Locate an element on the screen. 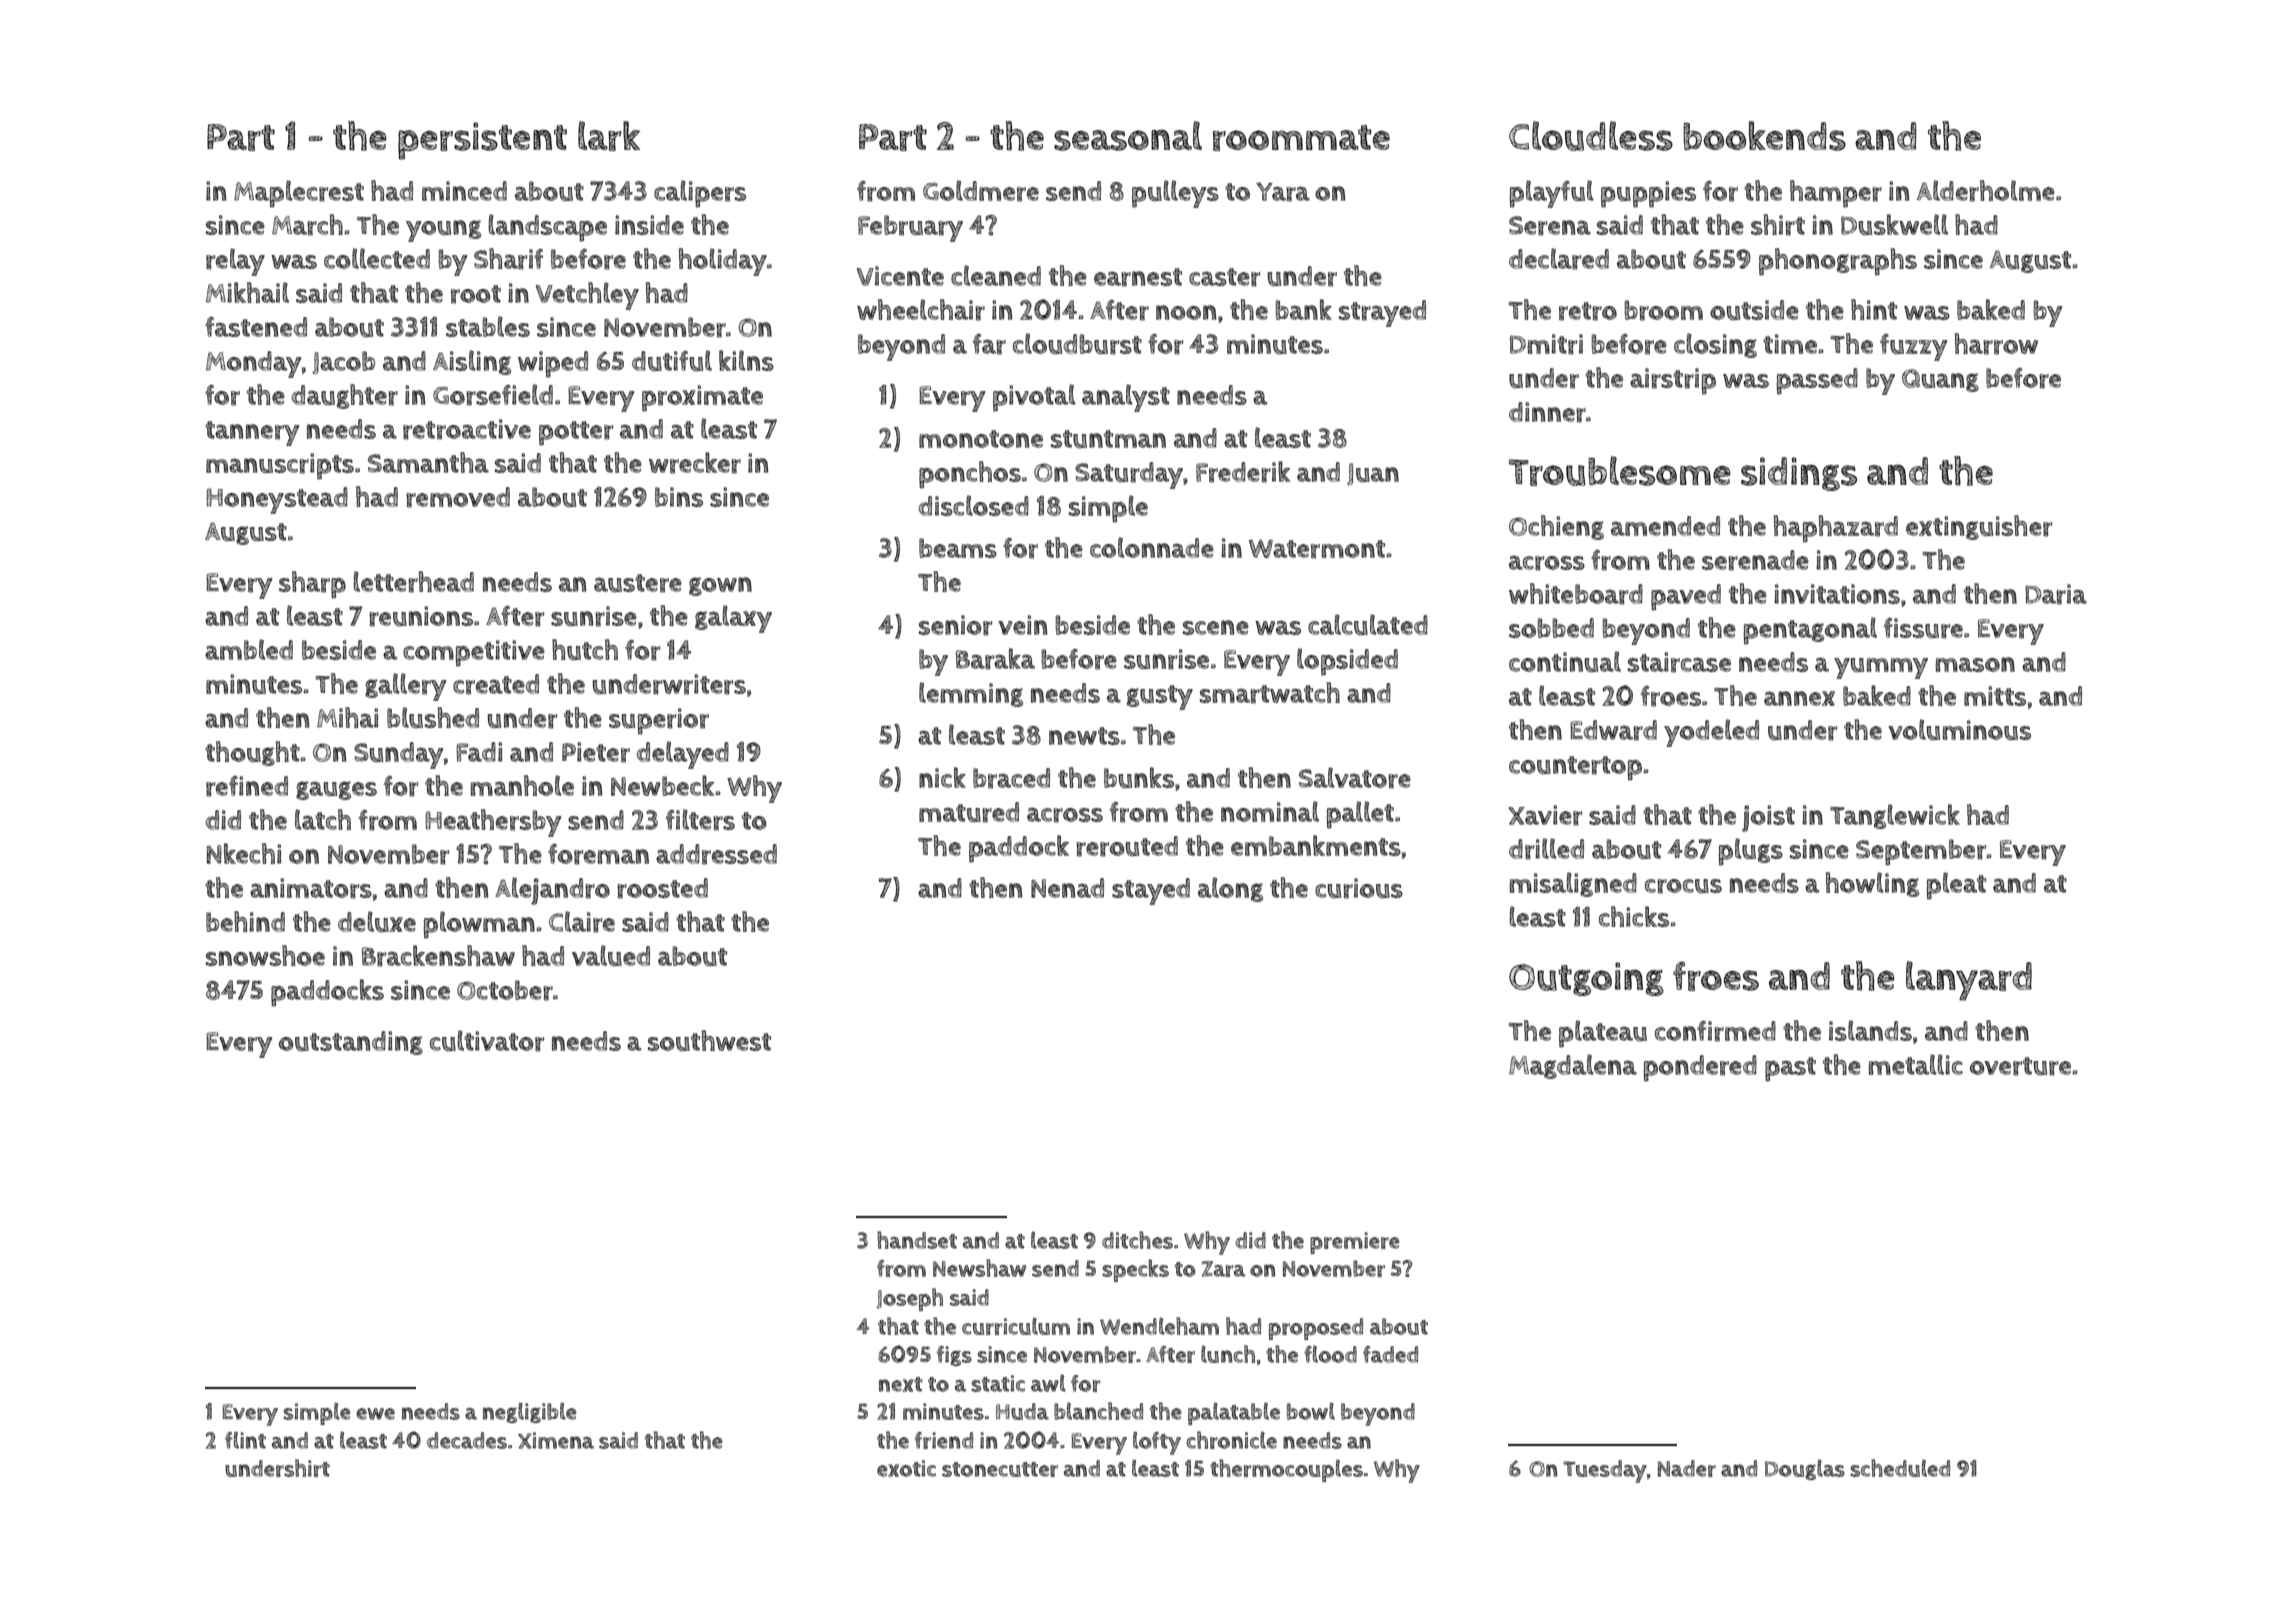  decades is located at coordinates (467, 1440).
